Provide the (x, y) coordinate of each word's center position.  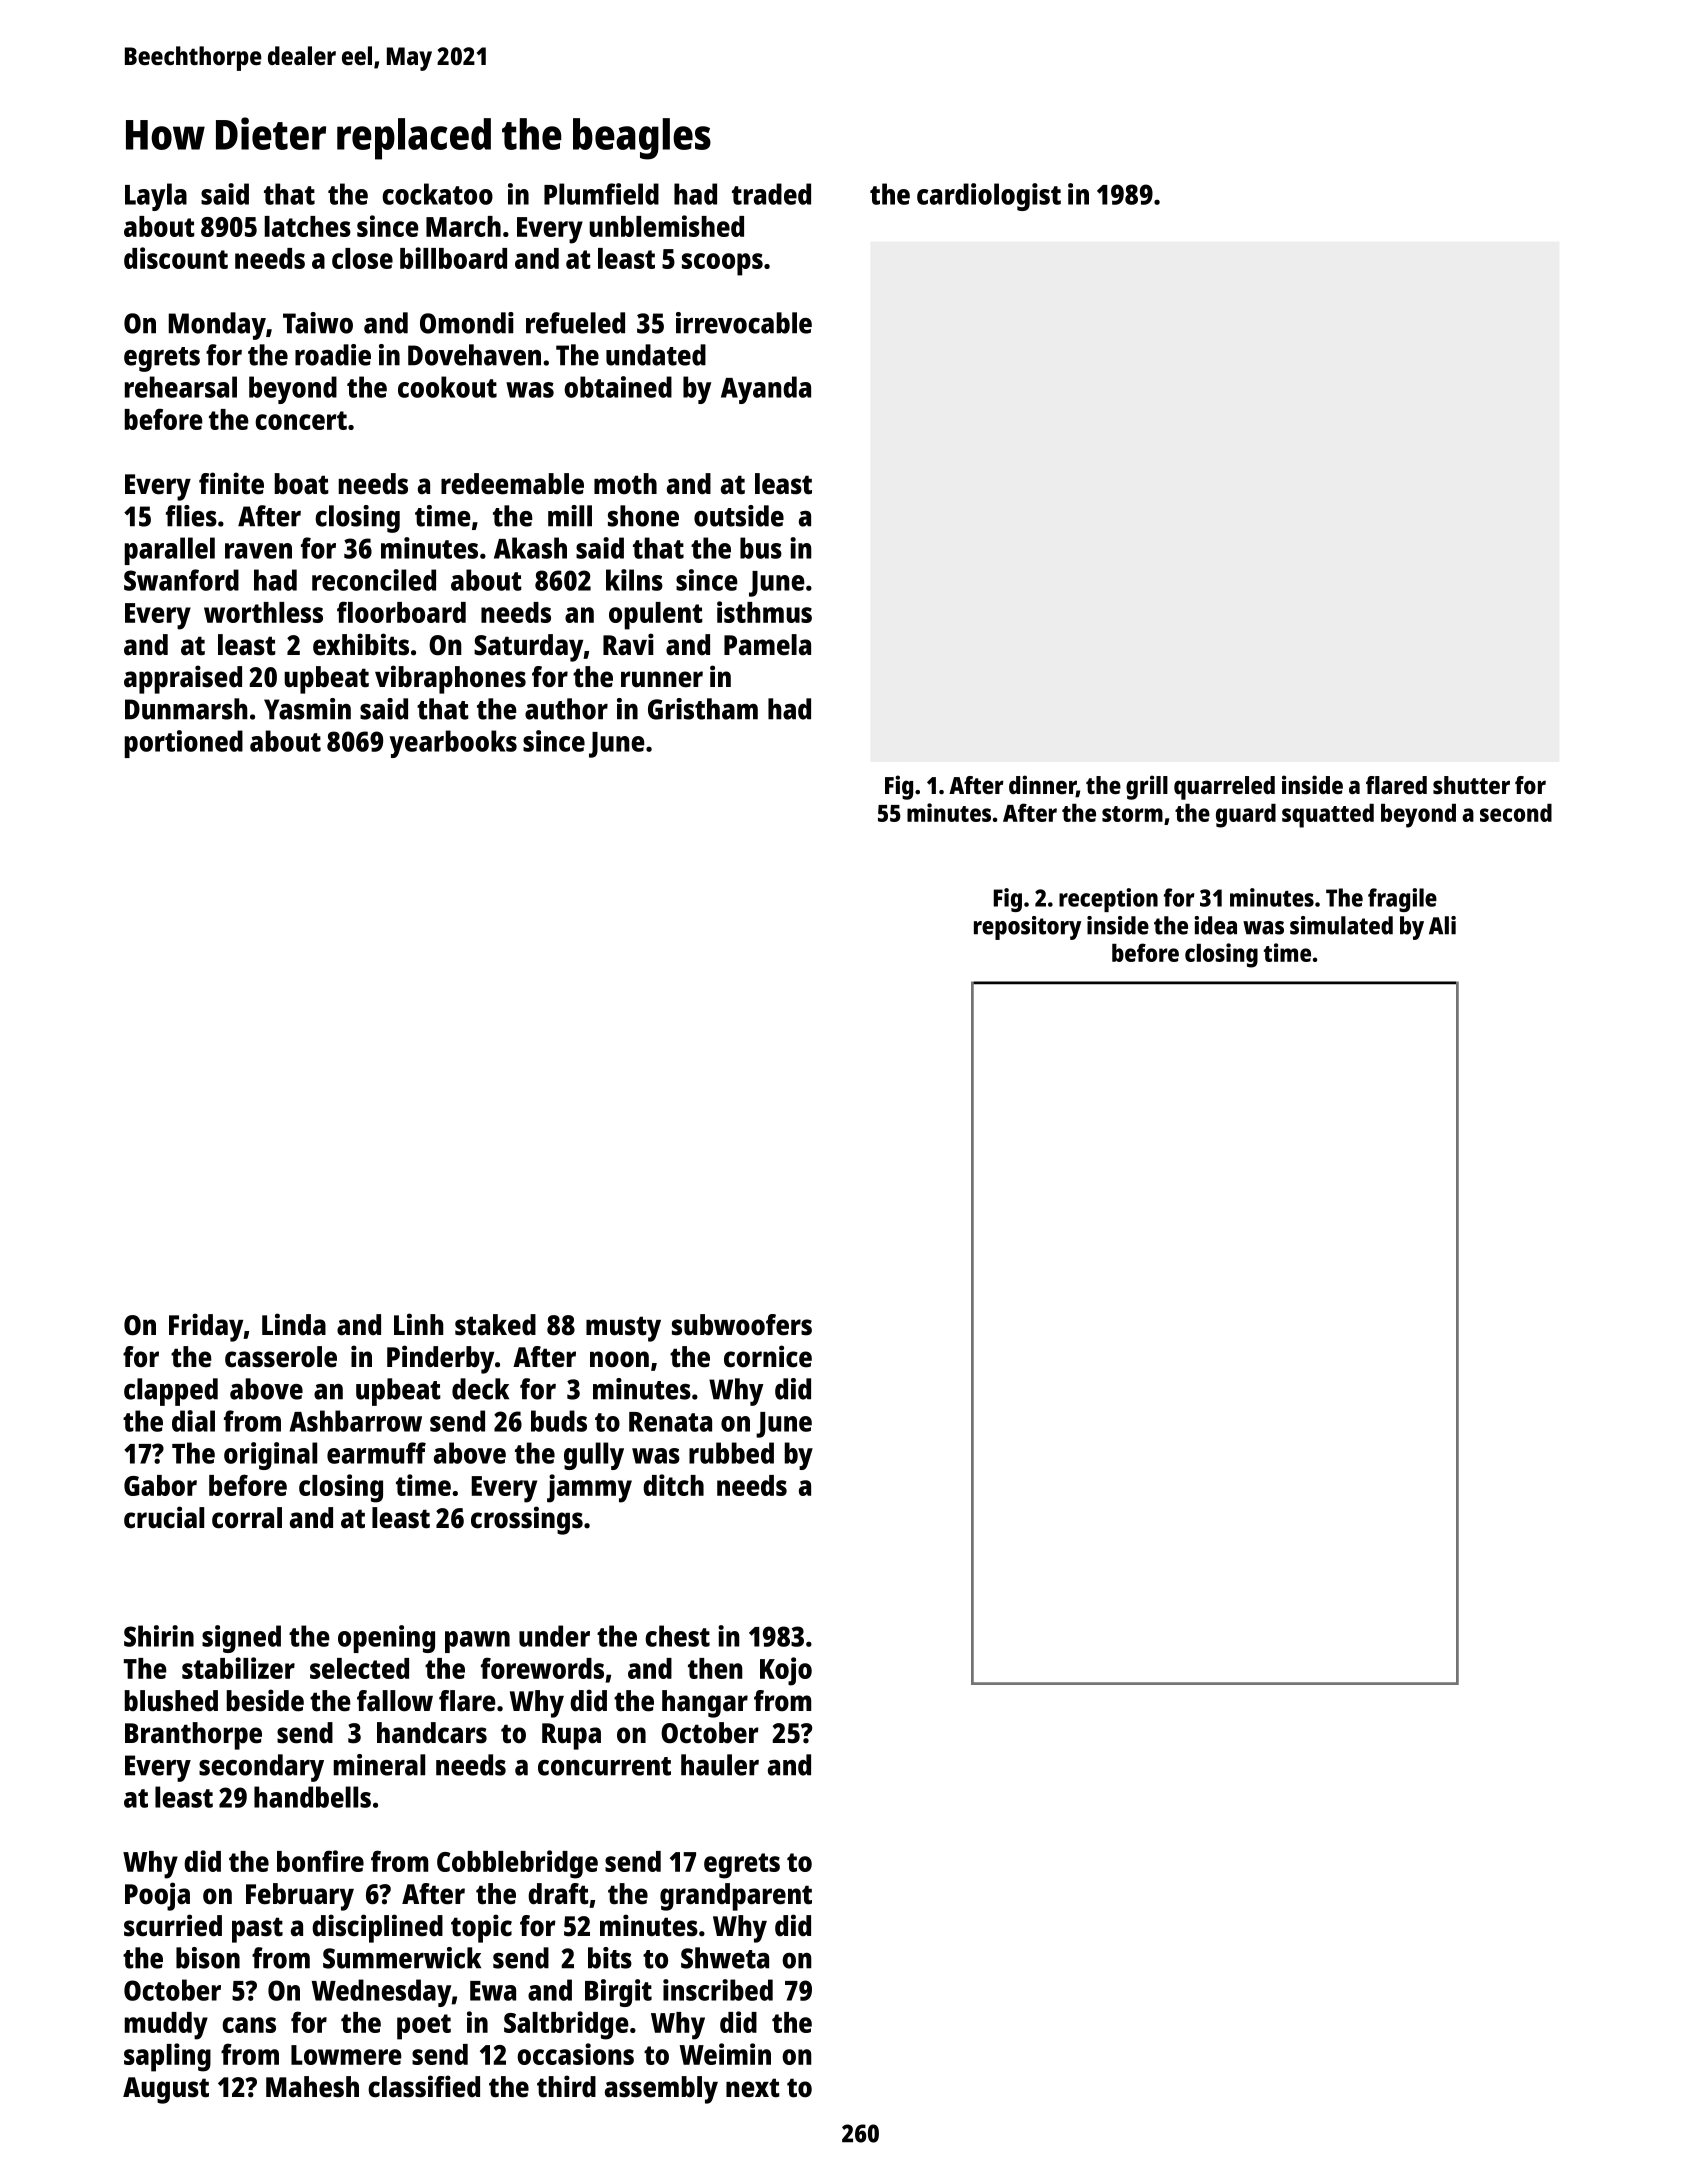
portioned (184, 744)
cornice (768, 1356)
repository (1027, 928)
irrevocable (744, 323)
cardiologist (989, 197)
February (300, 1897)
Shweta (725, 1958)
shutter (1471, 785)
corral (247, 1518)
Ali (1442, 925)
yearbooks (453, 744)
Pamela (767, 645)
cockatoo (437, 194)
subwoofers (742, 1325)
